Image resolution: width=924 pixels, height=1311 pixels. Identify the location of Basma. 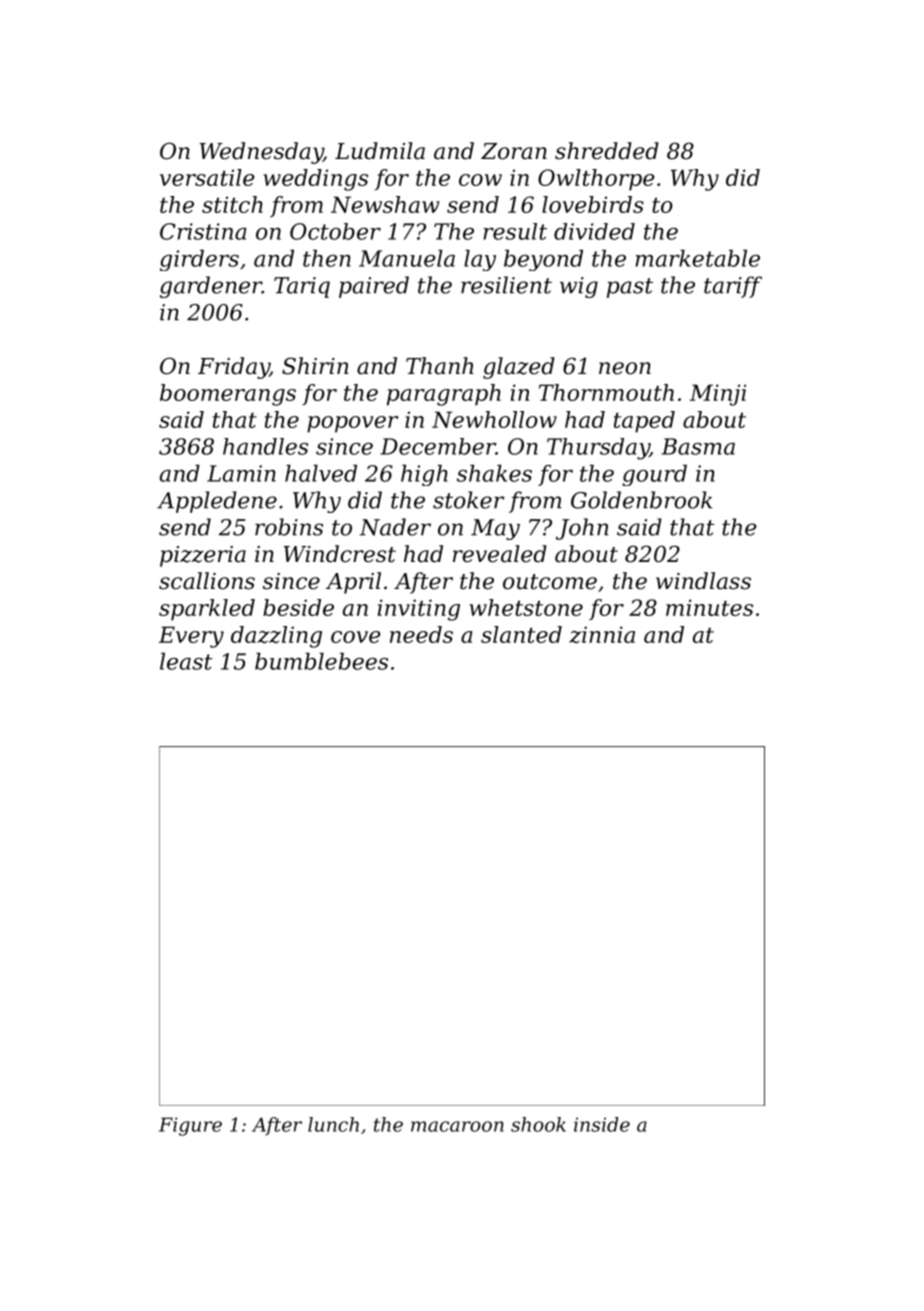
(698, 446).
